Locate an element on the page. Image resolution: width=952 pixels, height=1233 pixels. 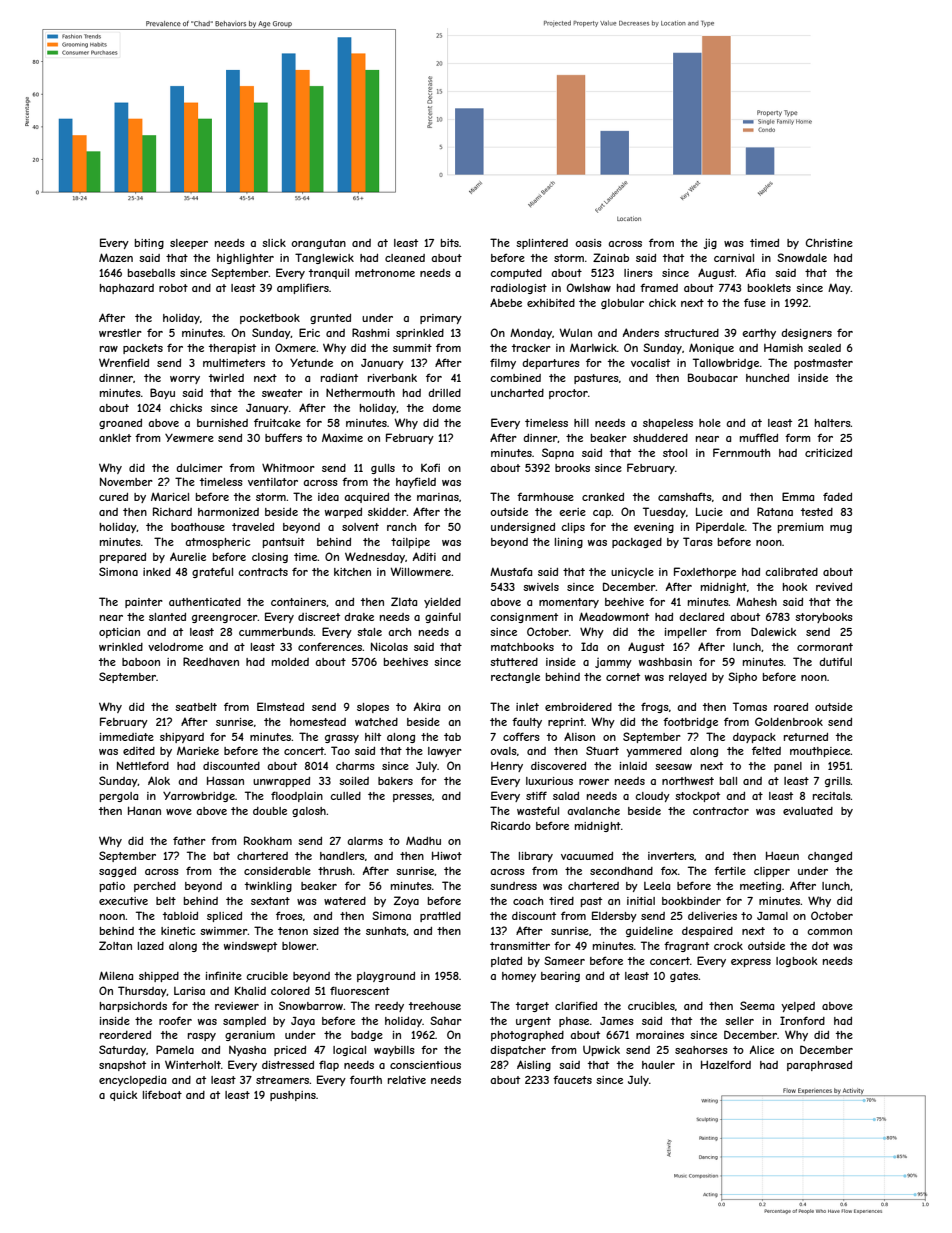
cleaned is located at coordinates (405, 258).
